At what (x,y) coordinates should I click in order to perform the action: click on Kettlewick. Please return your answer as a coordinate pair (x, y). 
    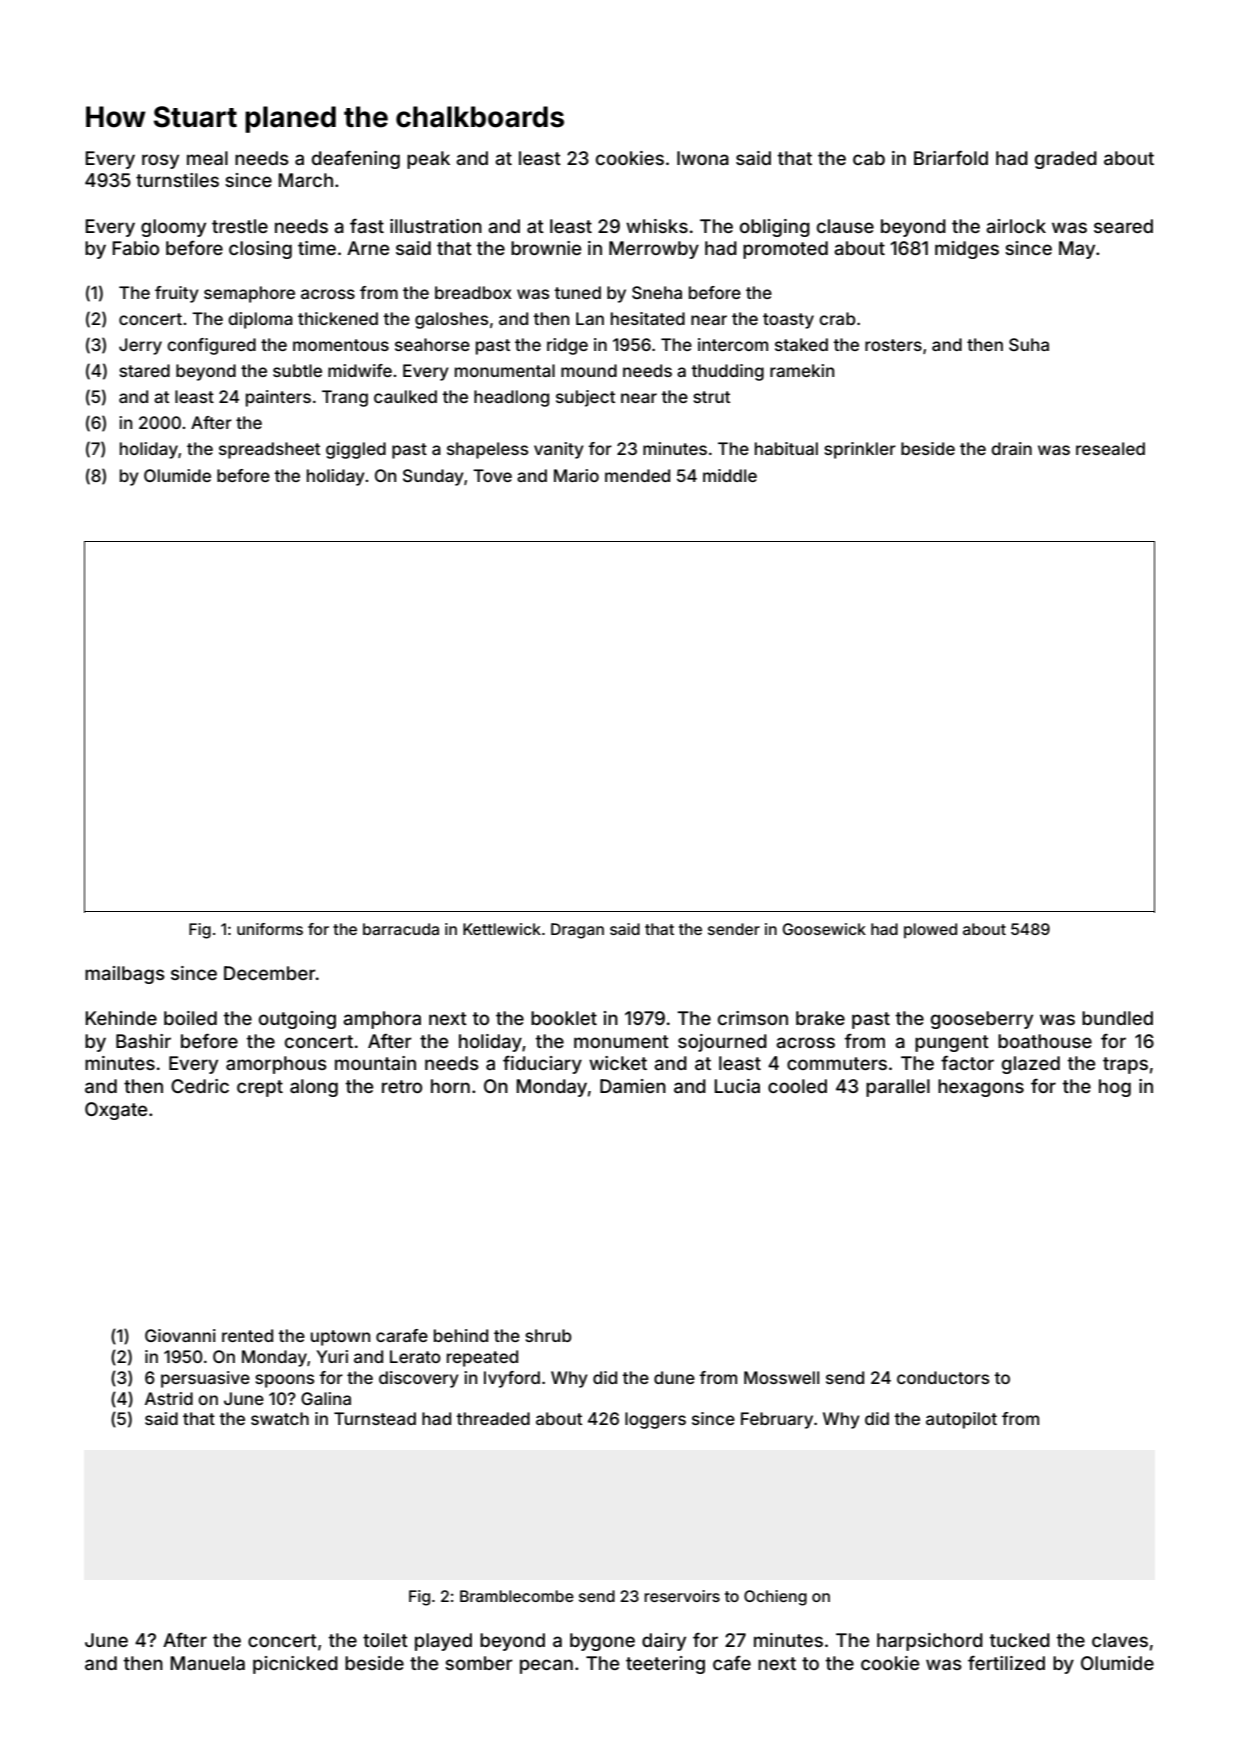
    Looking at the image, I should click on (502, 929).
